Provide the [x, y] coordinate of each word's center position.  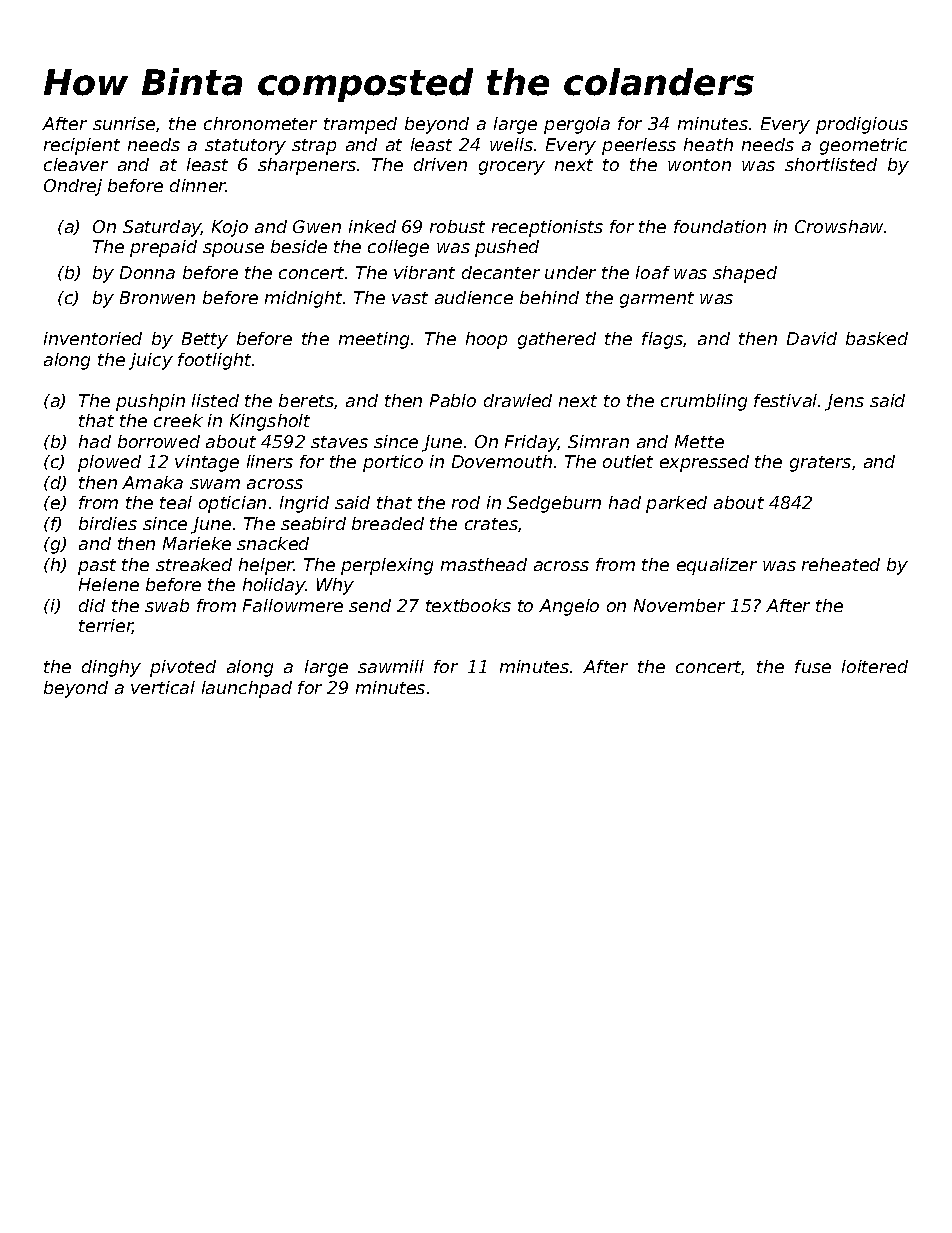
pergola [577, 125]
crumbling [704, 402]
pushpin [150, 402]
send [370, 605]
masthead [484, 564]
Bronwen [157, 297]
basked [877, 338]
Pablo [453, 400]
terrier [106, 626]
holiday [274, 586]
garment [657, 300]
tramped [360, 125]
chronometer [260, 123]
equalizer [717, 566]
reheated [841, 564]
